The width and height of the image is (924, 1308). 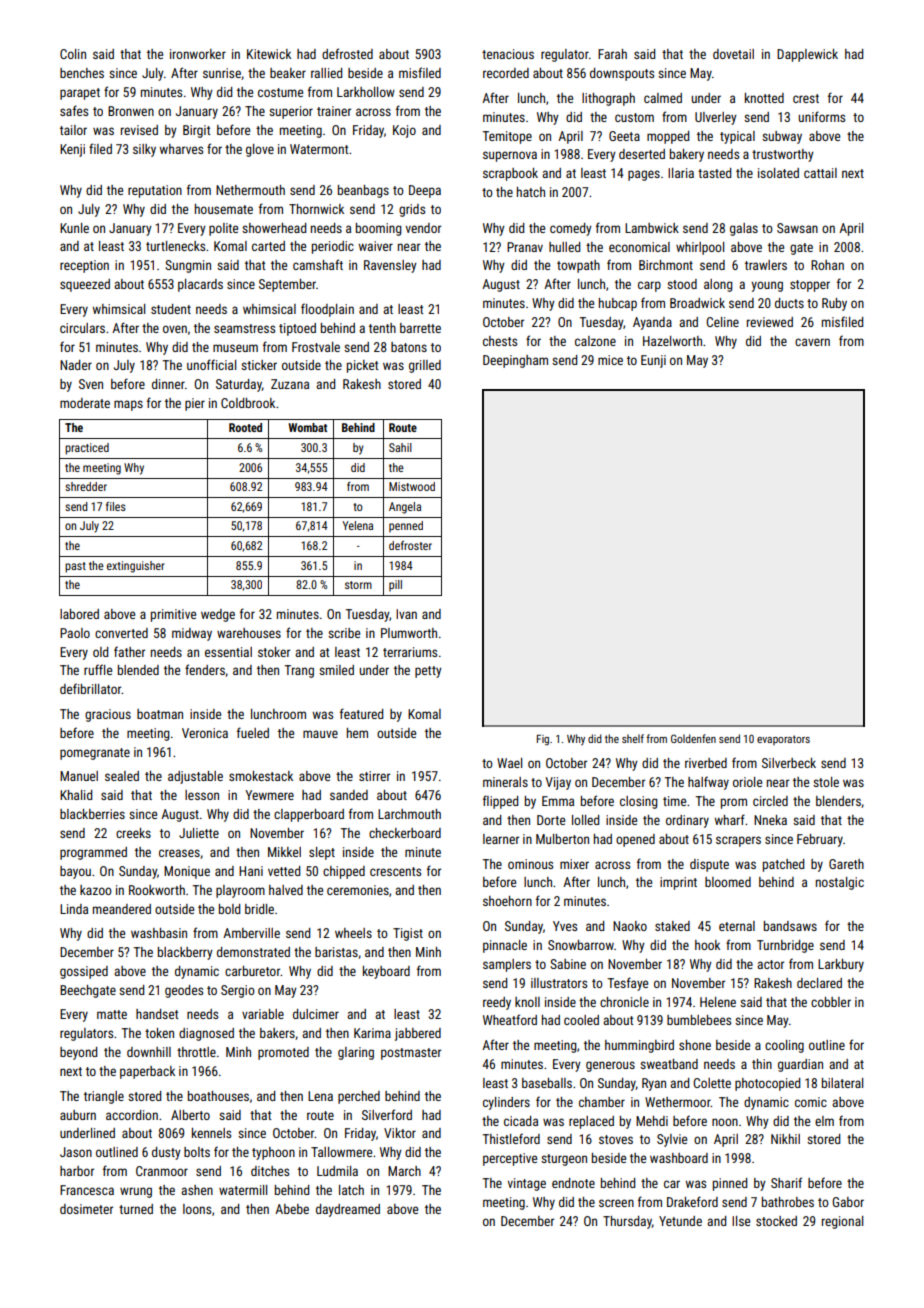 I want to click on extinguisher, so click(x=136, y=567).
